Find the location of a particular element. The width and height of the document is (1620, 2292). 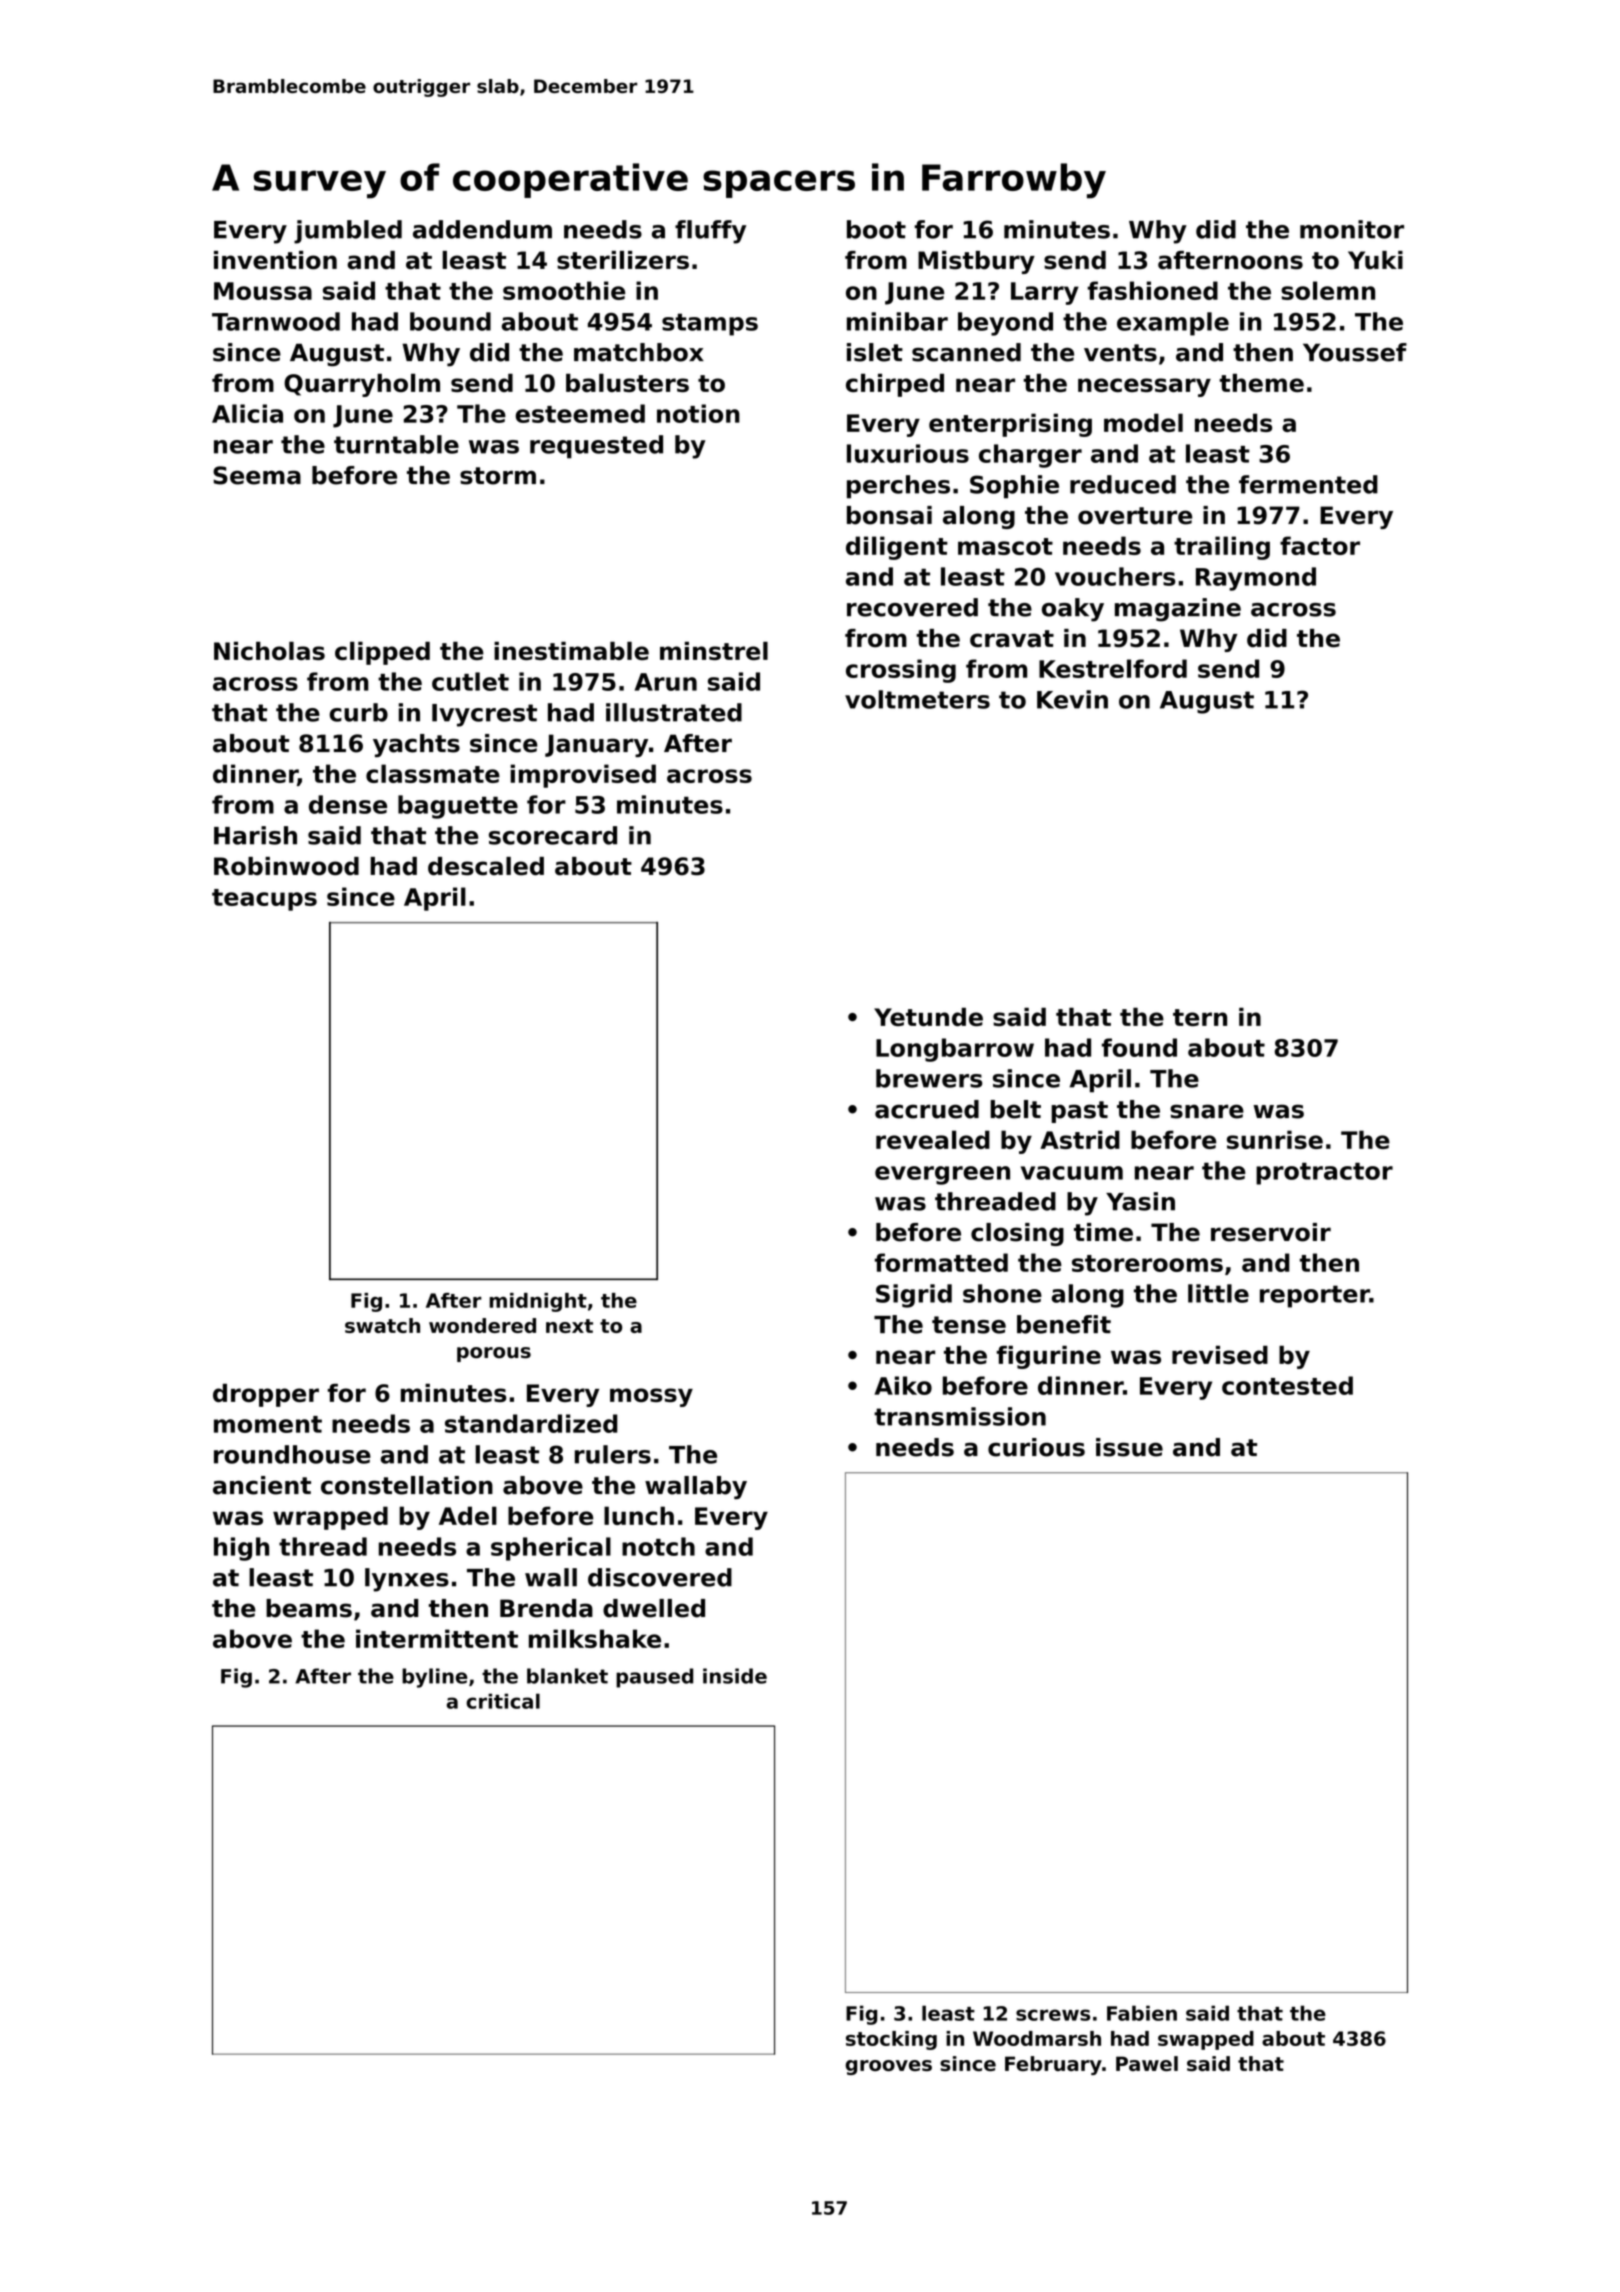

screws is located at coordinates (1053, 2015).
